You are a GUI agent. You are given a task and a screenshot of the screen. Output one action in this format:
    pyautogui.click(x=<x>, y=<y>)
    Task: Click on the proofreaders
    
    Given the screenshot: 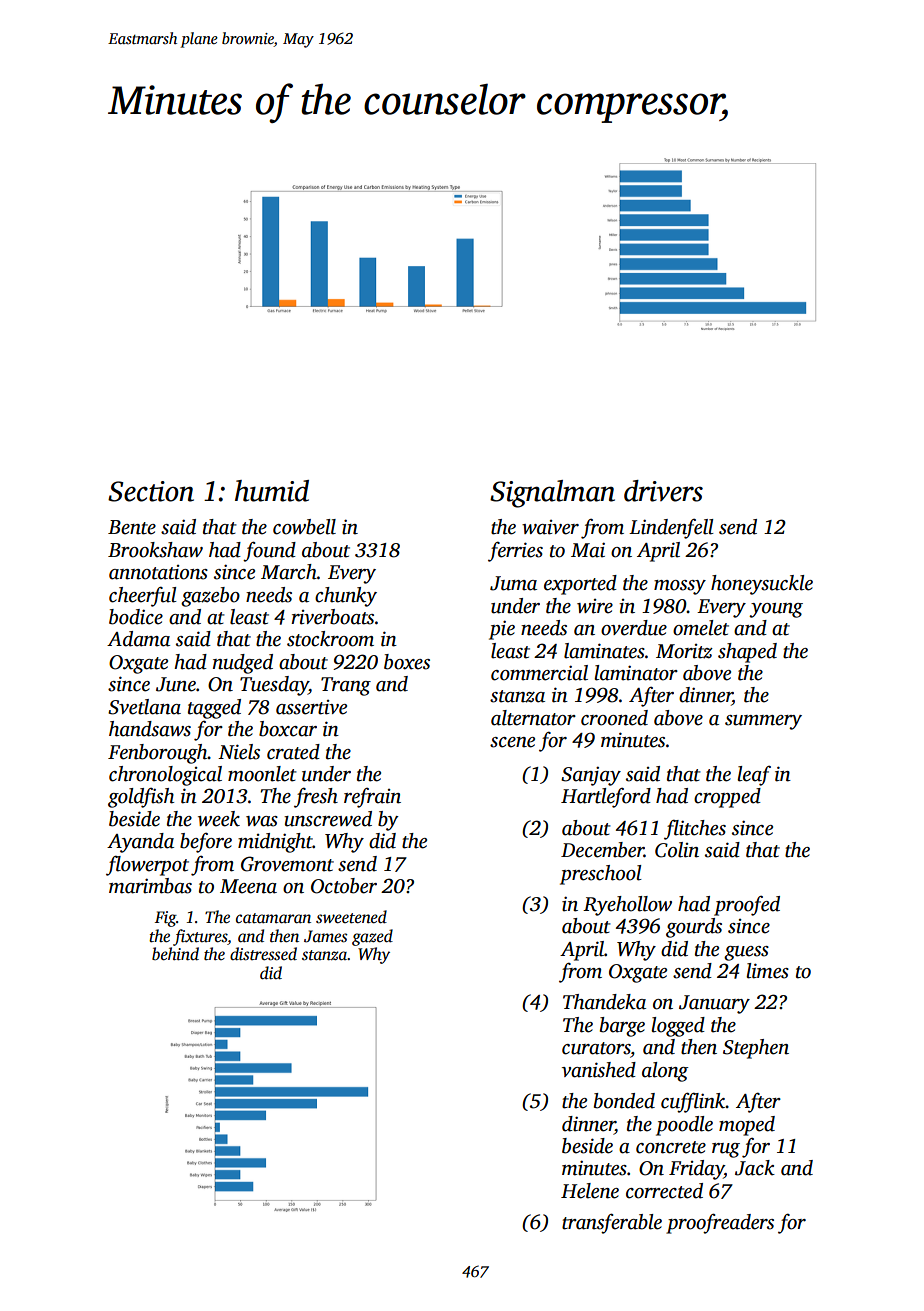 What is the action you would take?
    pyautogui.click(x=720, y=1223)
